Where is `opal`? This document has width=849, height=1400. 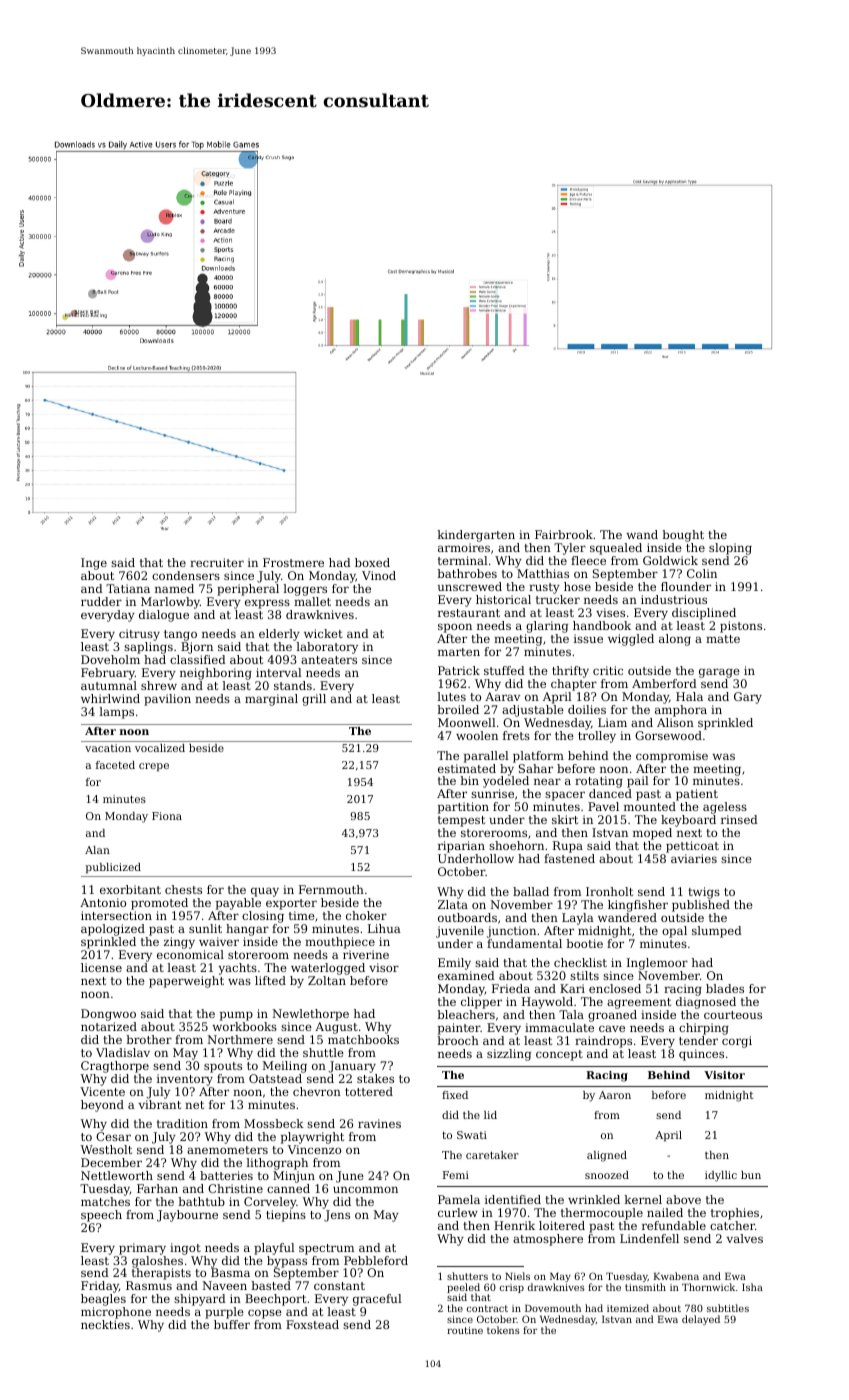
opal is located at coordinates (674, 932).
